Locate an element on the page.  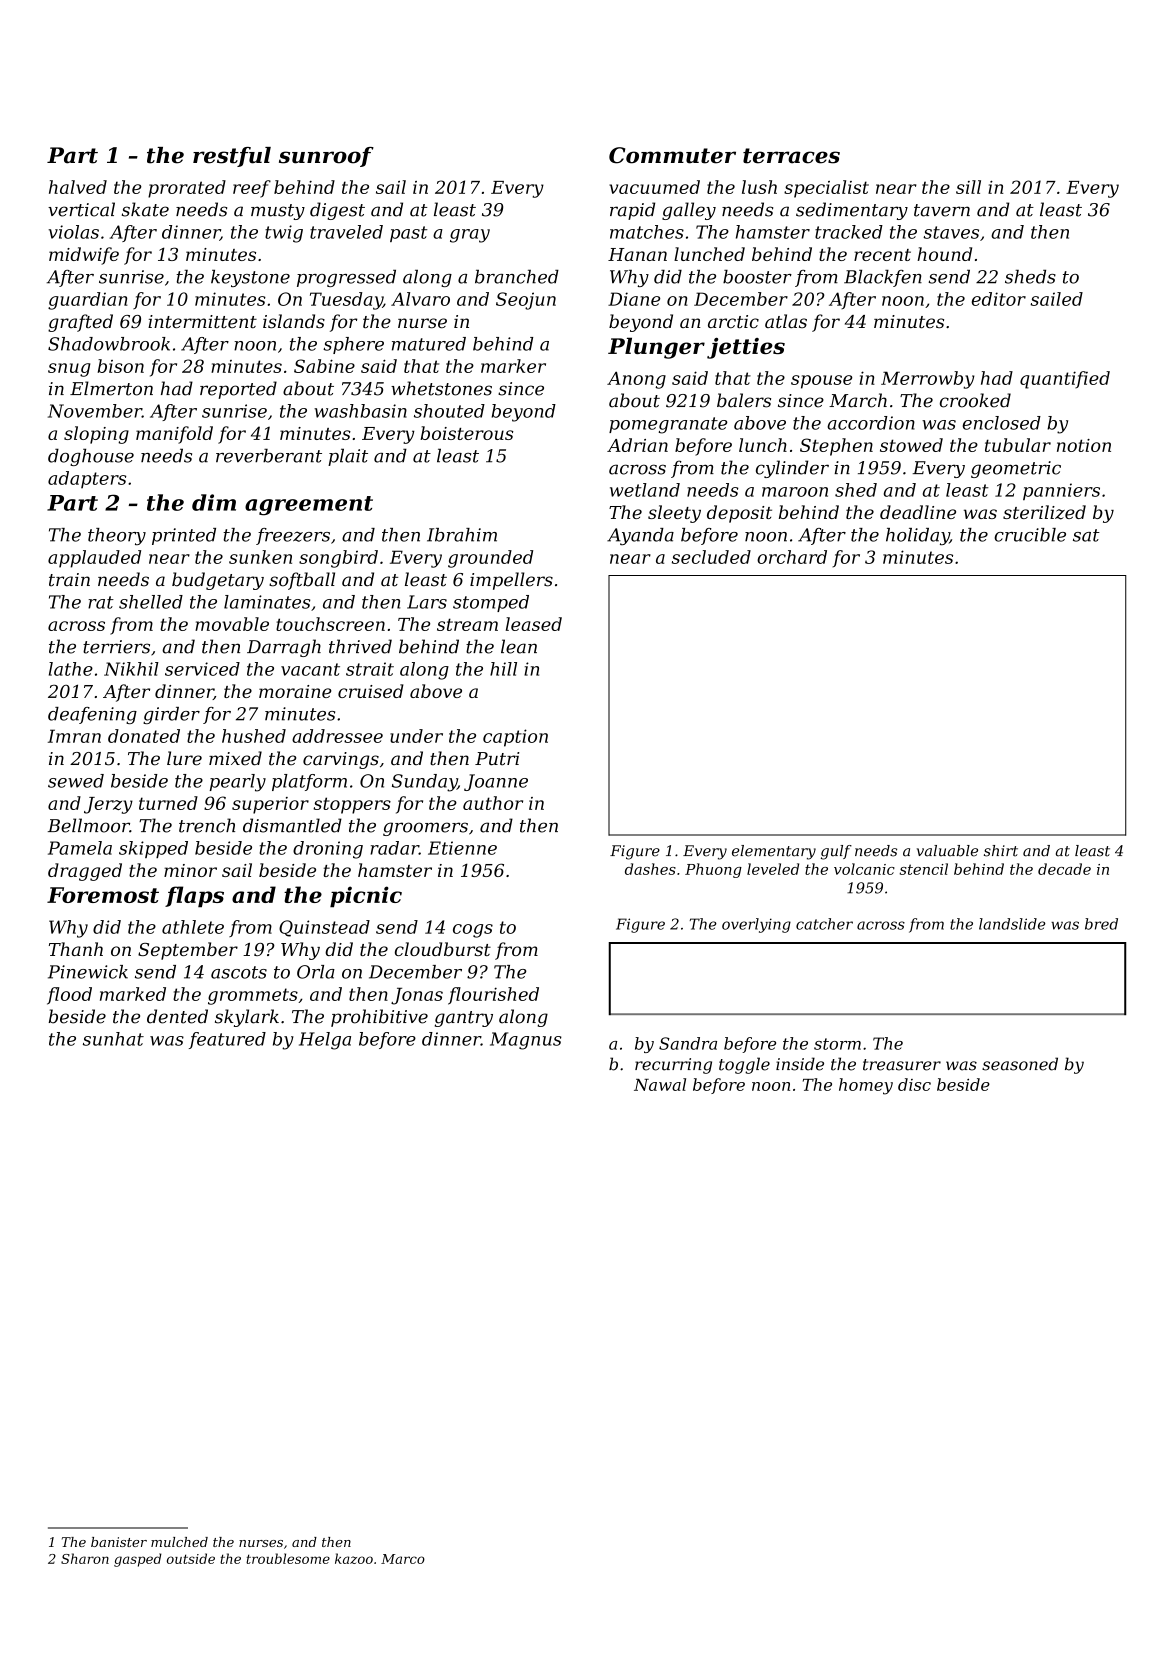
mulched is located at coordinates (179, 1542).
